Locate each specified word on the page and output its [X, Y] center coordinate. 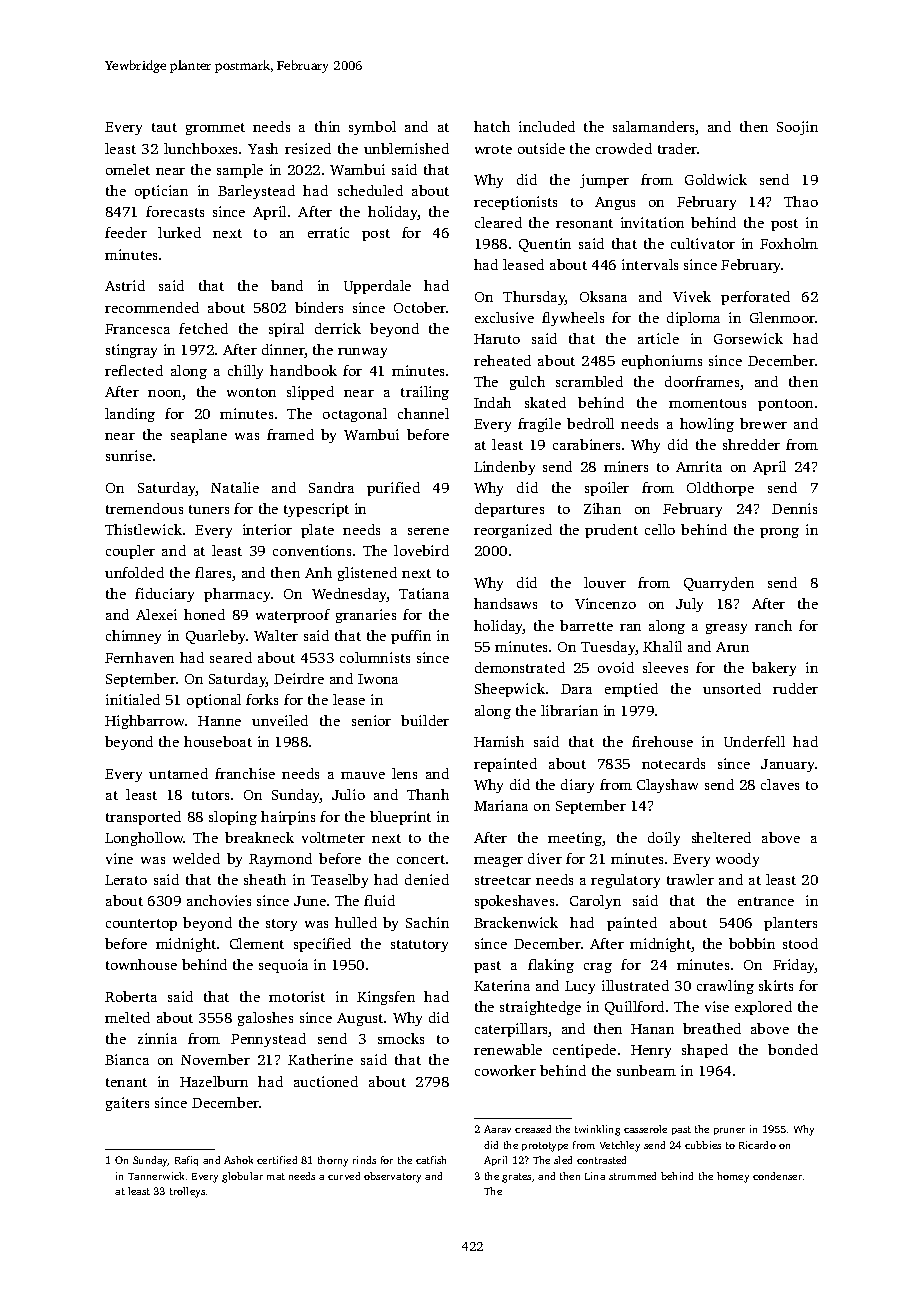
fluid [379, 900]
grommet [215, 129]
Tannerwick [156, 1176]
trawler [690, 879]
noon [164, 393]
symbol [372, 128]
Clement [257, 943]
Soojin [797, 128]
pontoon [785, 405]
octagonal [355, 415]
